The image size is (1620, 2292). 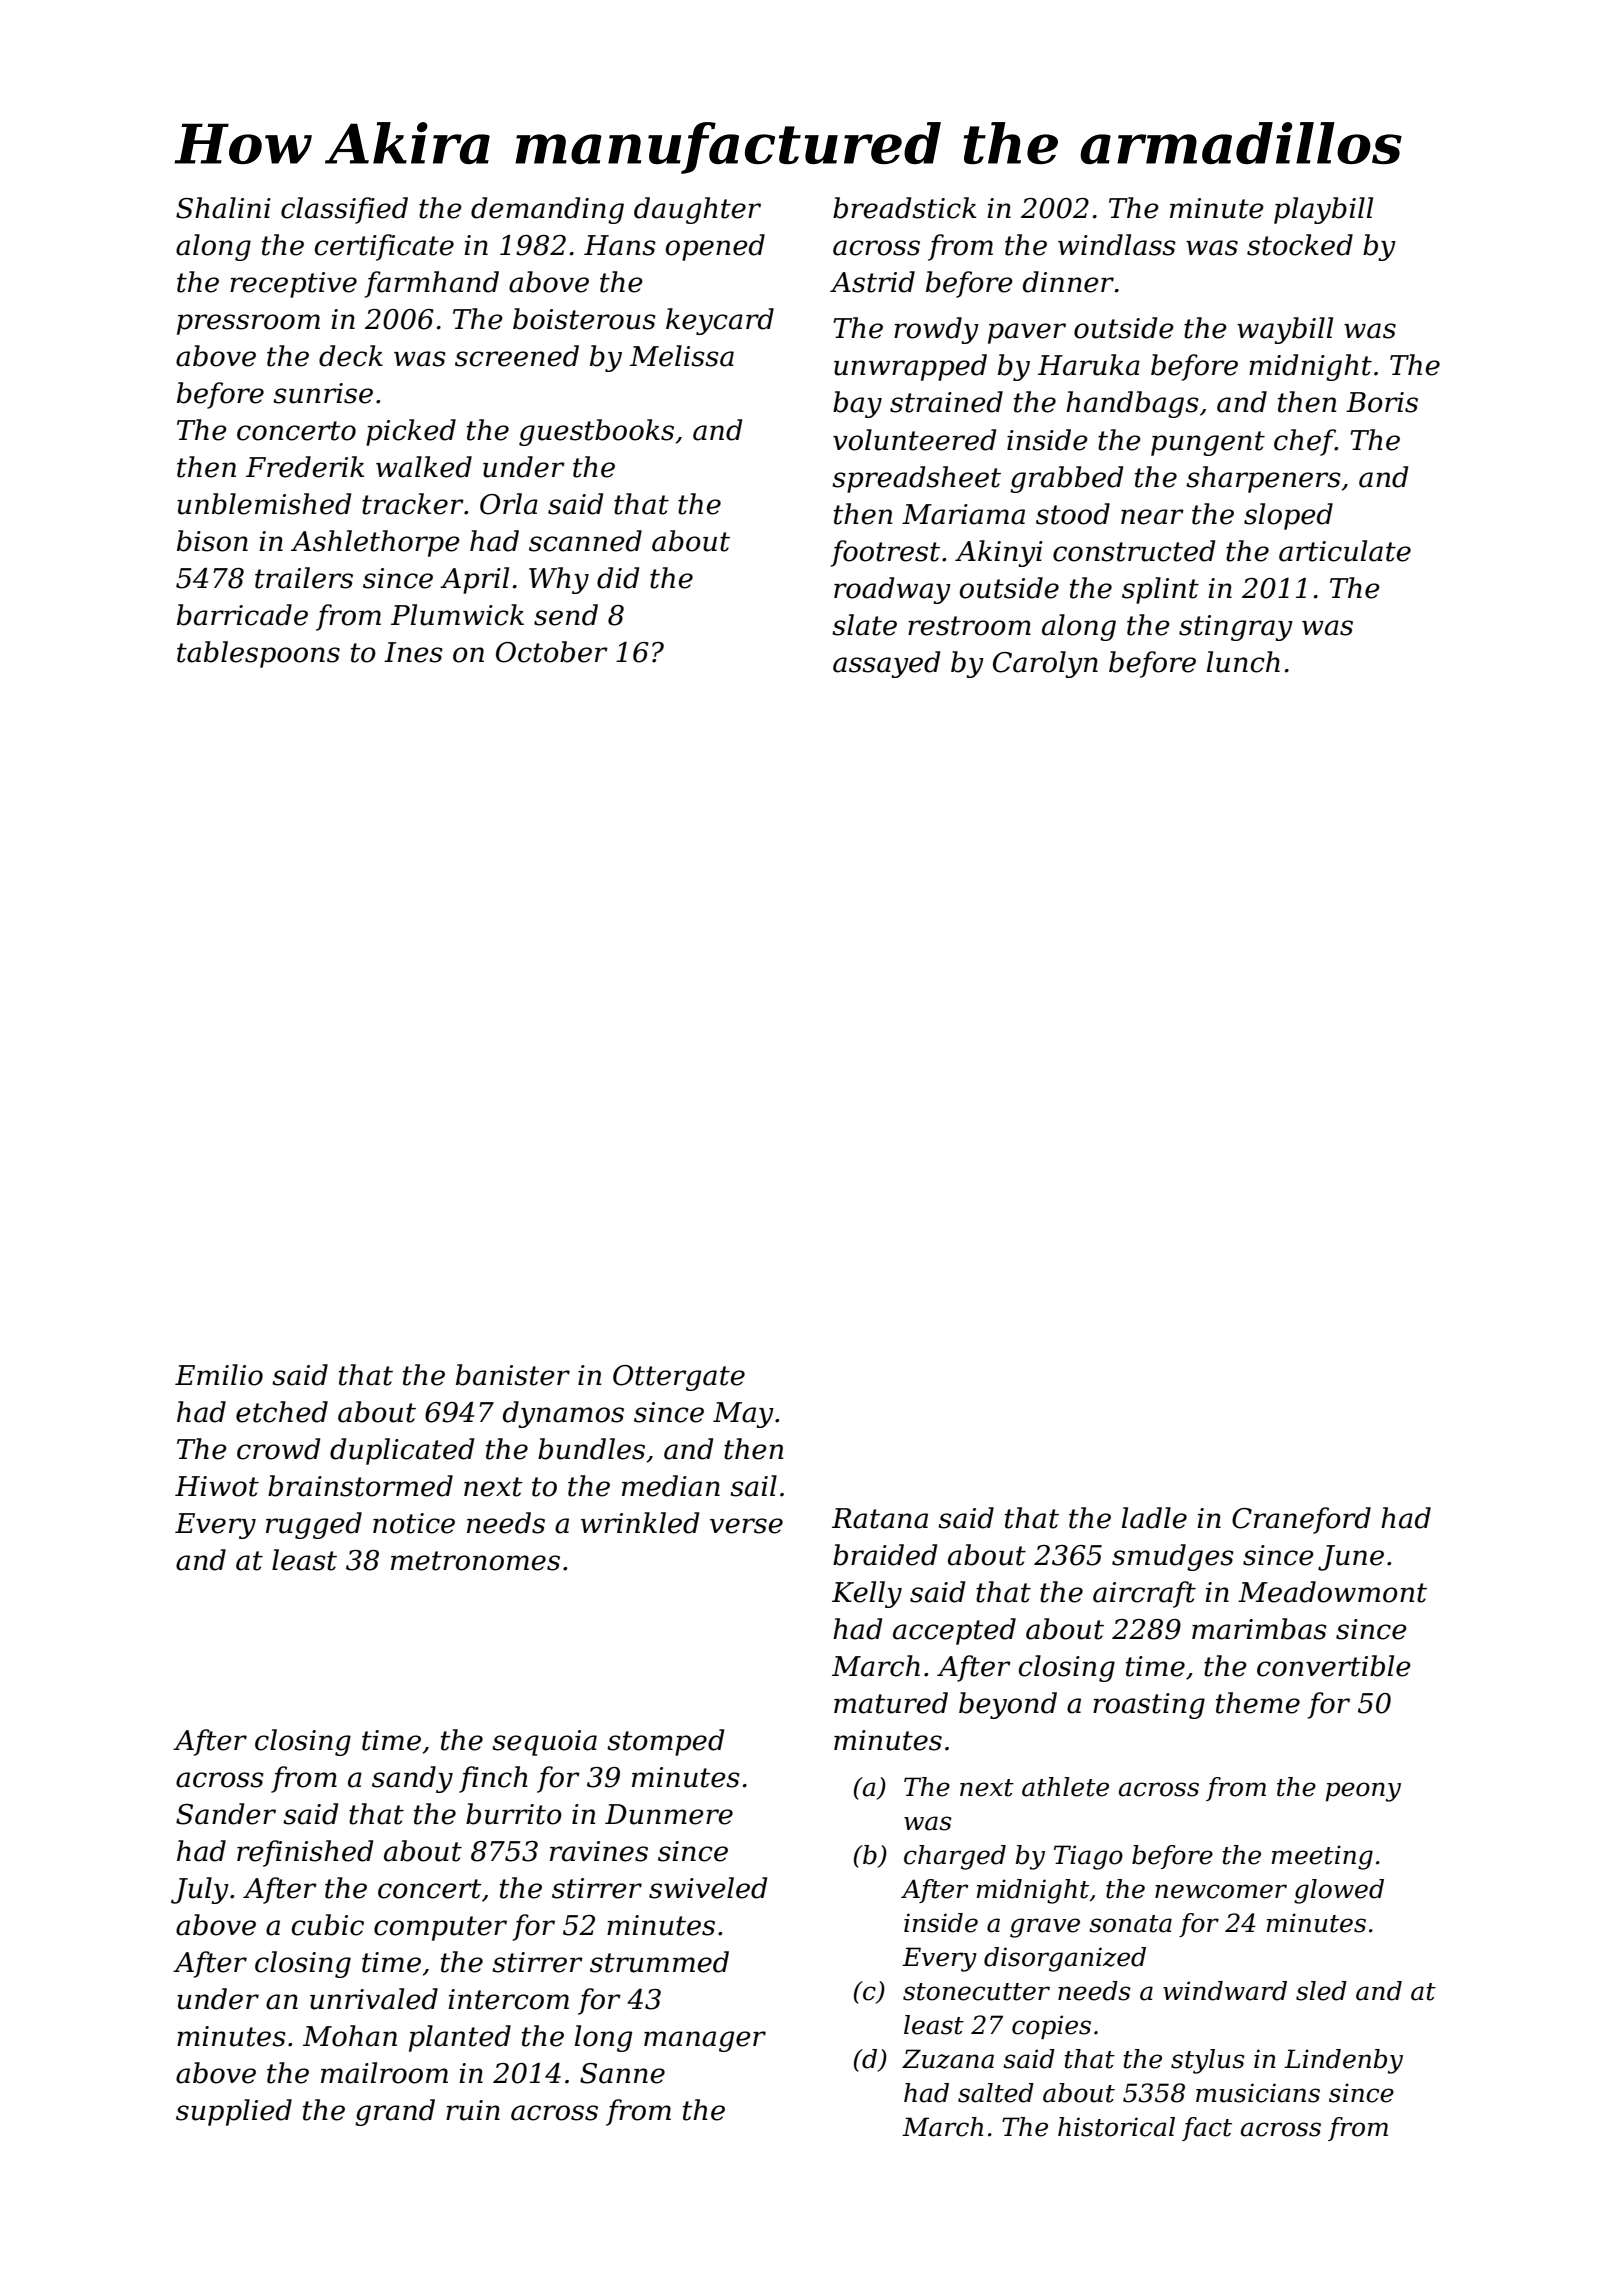 I want to click on spreadsheet, so click(x=916, y=479).
